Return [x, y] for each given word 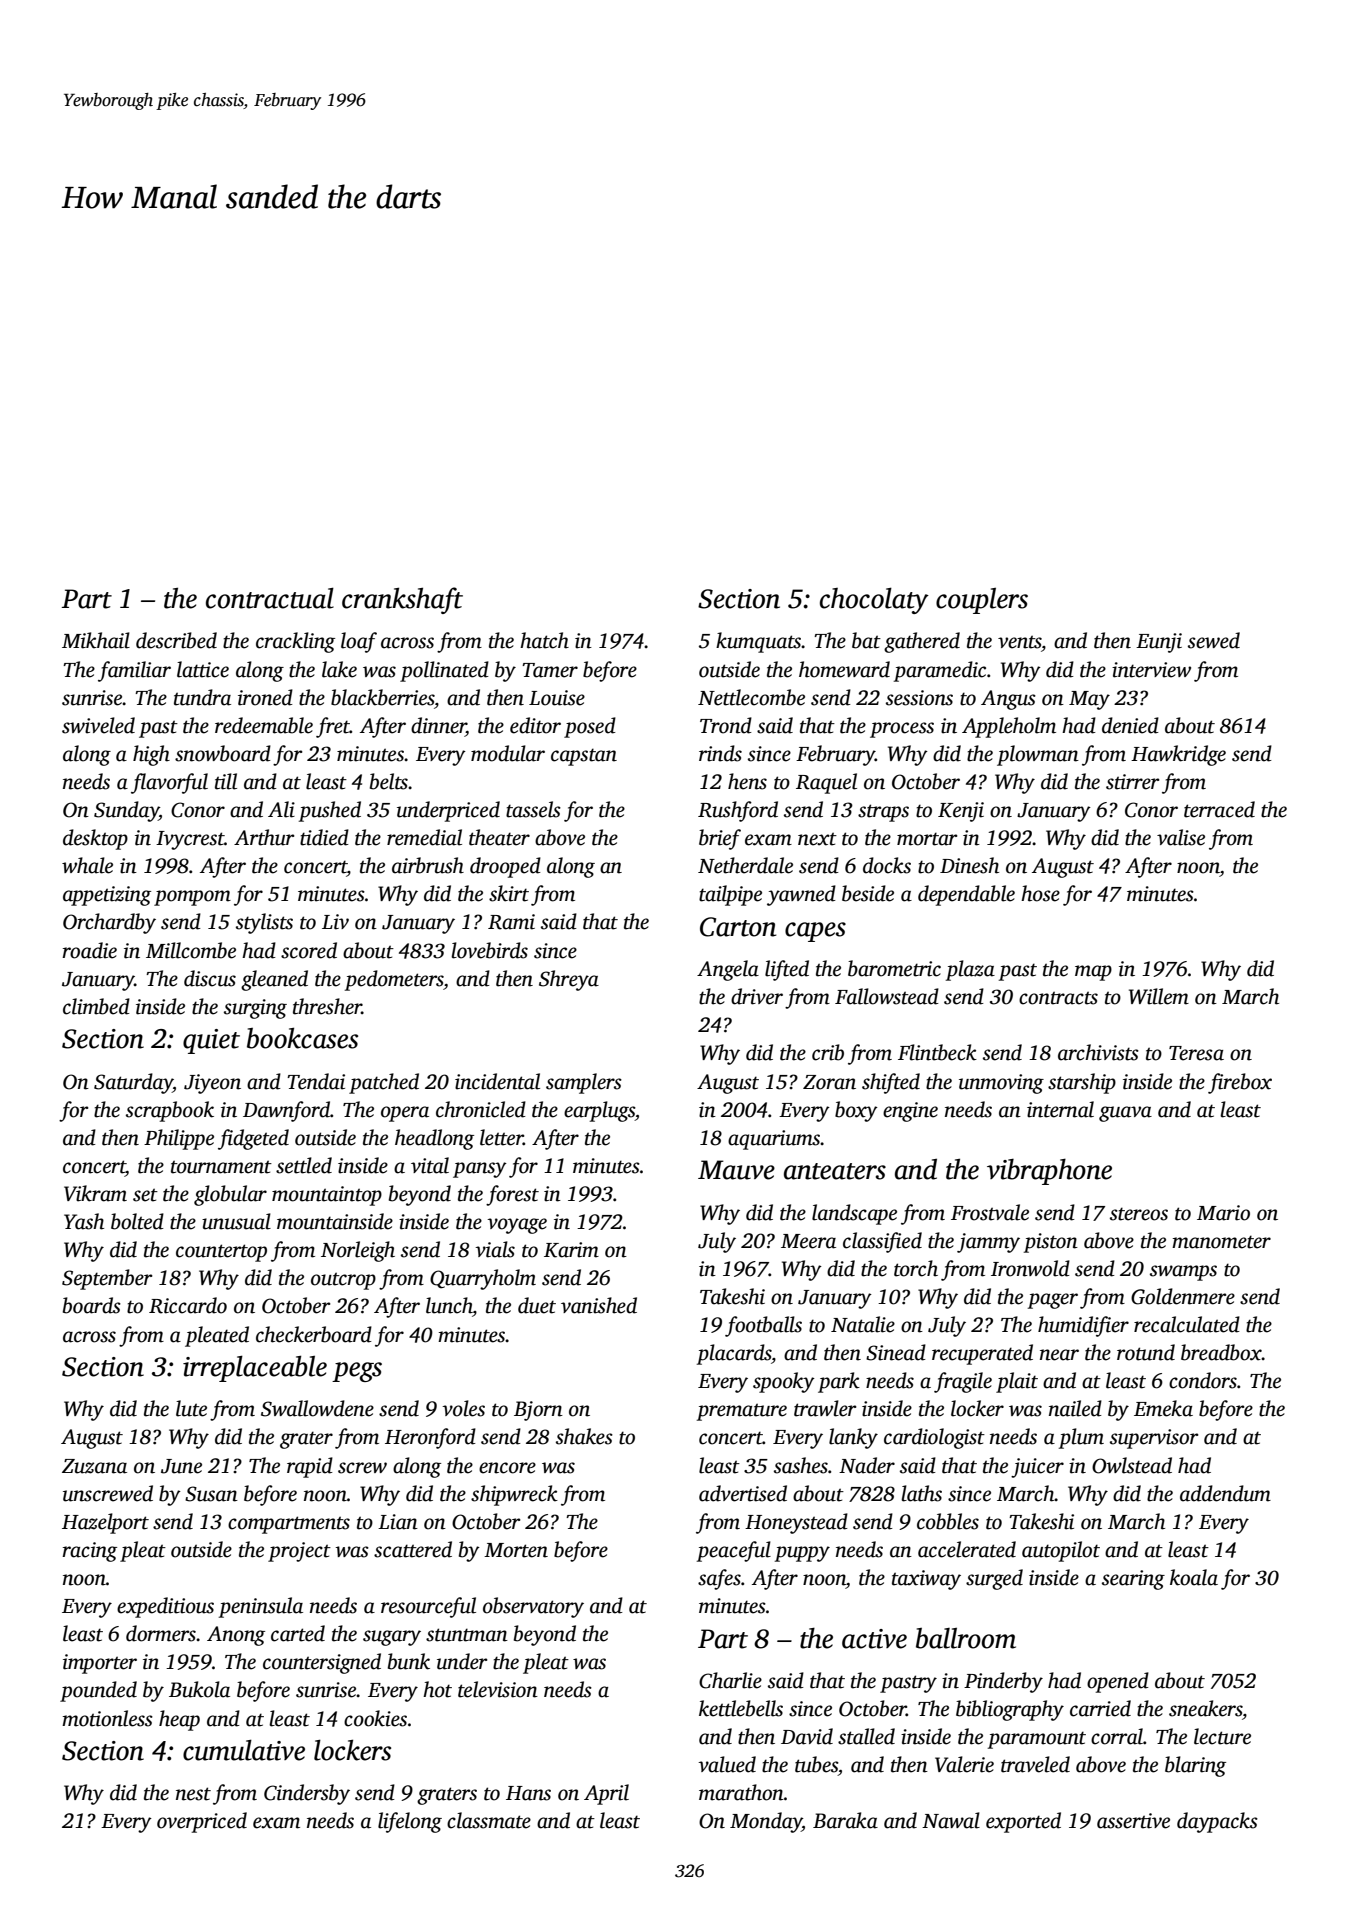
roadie [89, 950]
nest [193, 1794]
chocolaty [874, 600]
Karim [571, 1250]
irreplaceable [255, 1368]
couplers [982, 601]
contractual [270, 598]
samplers [584, 1083]
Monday [766, 1822]
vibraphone [1049, 1171]
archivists [1098, 1052]
